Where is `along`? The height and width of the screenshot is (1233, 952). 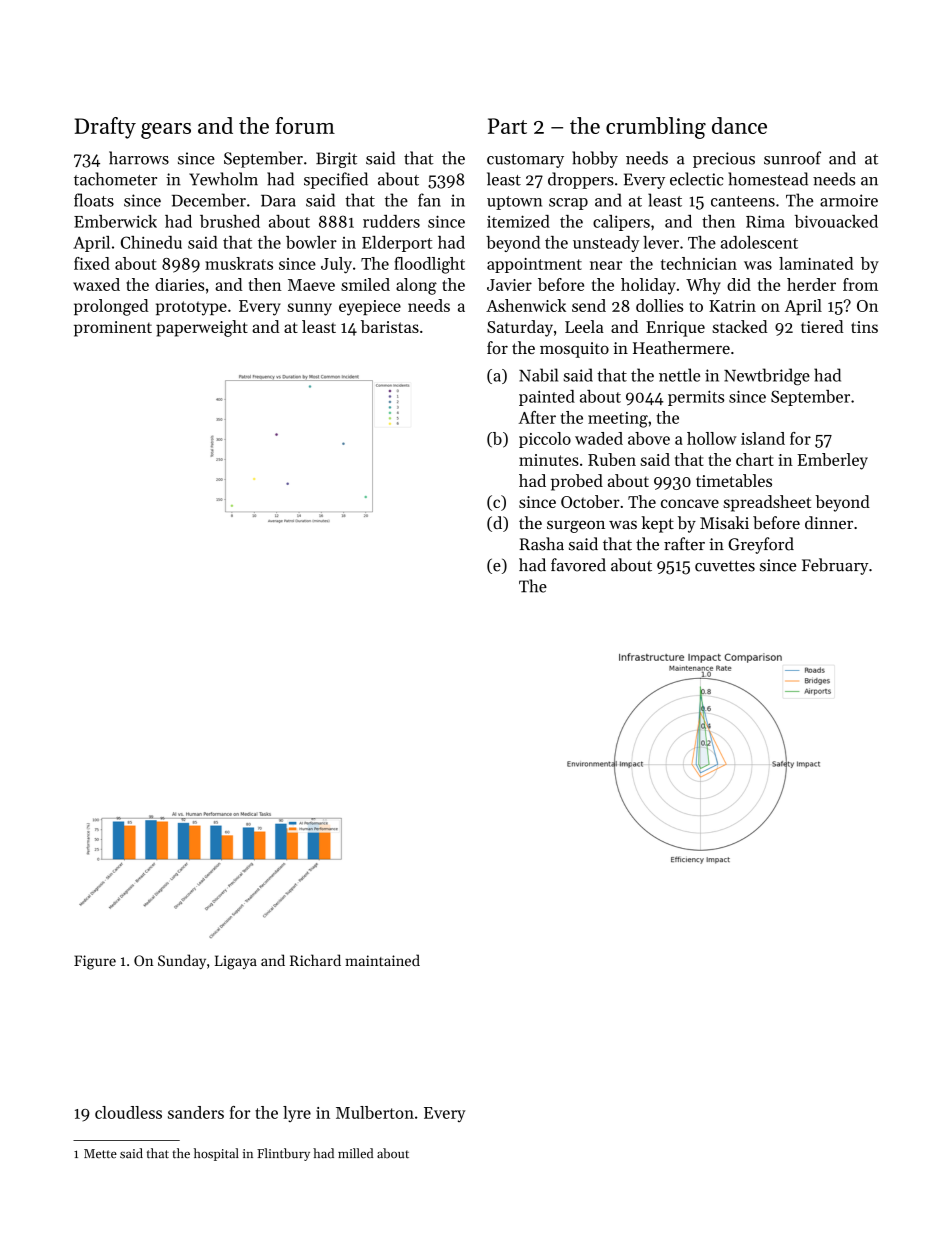 along is located at coordinates (416, 286).
